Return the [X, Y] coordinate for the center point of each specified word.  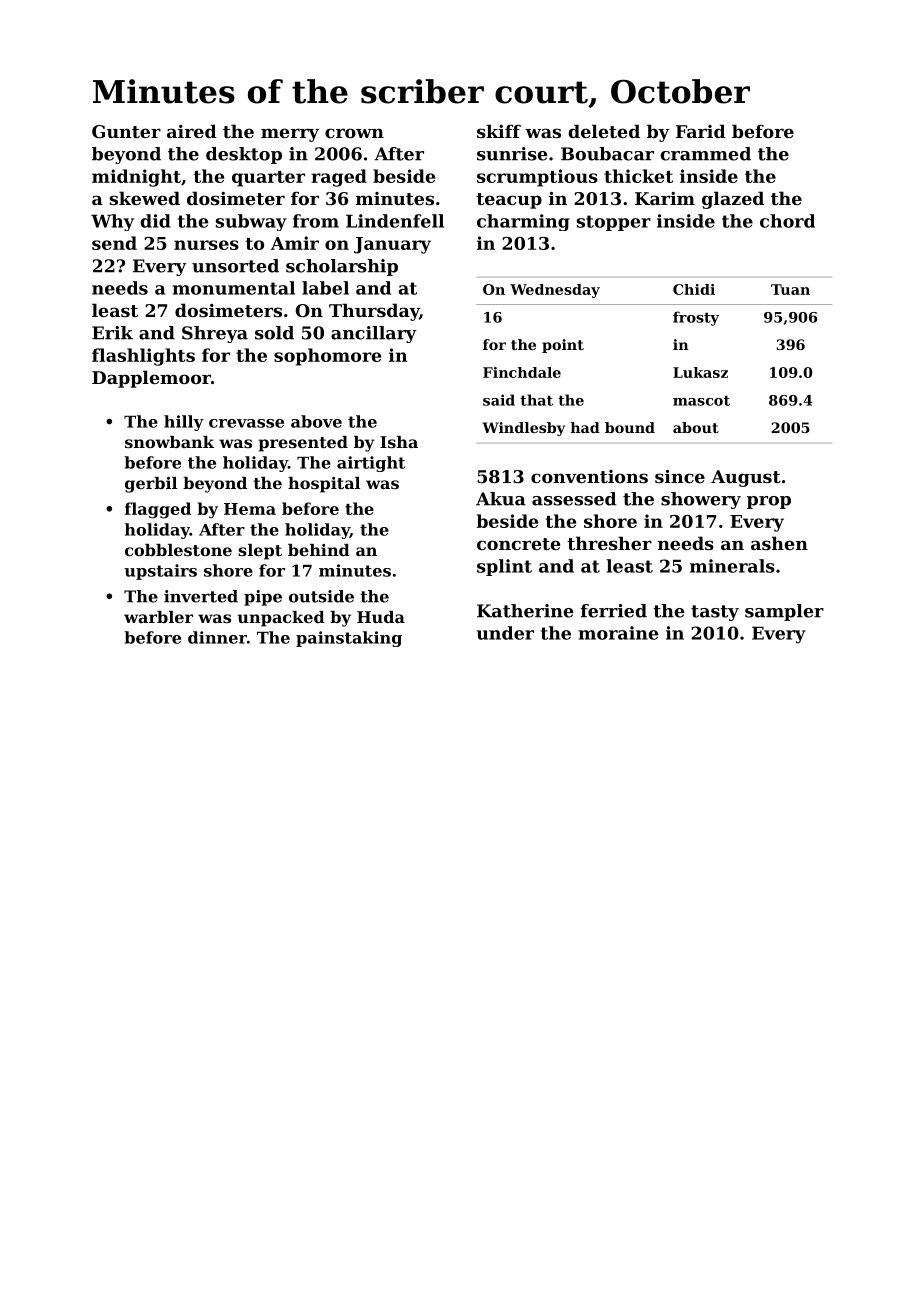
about [696, 427]
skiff [499, 131]
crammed [705, 154]
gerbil [151, 485]
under [505, 633]
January [392, 245]
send [114, 243]
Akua [501, 499]
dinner [217, 637]
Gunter [126, 131]
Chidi [694, 289]
